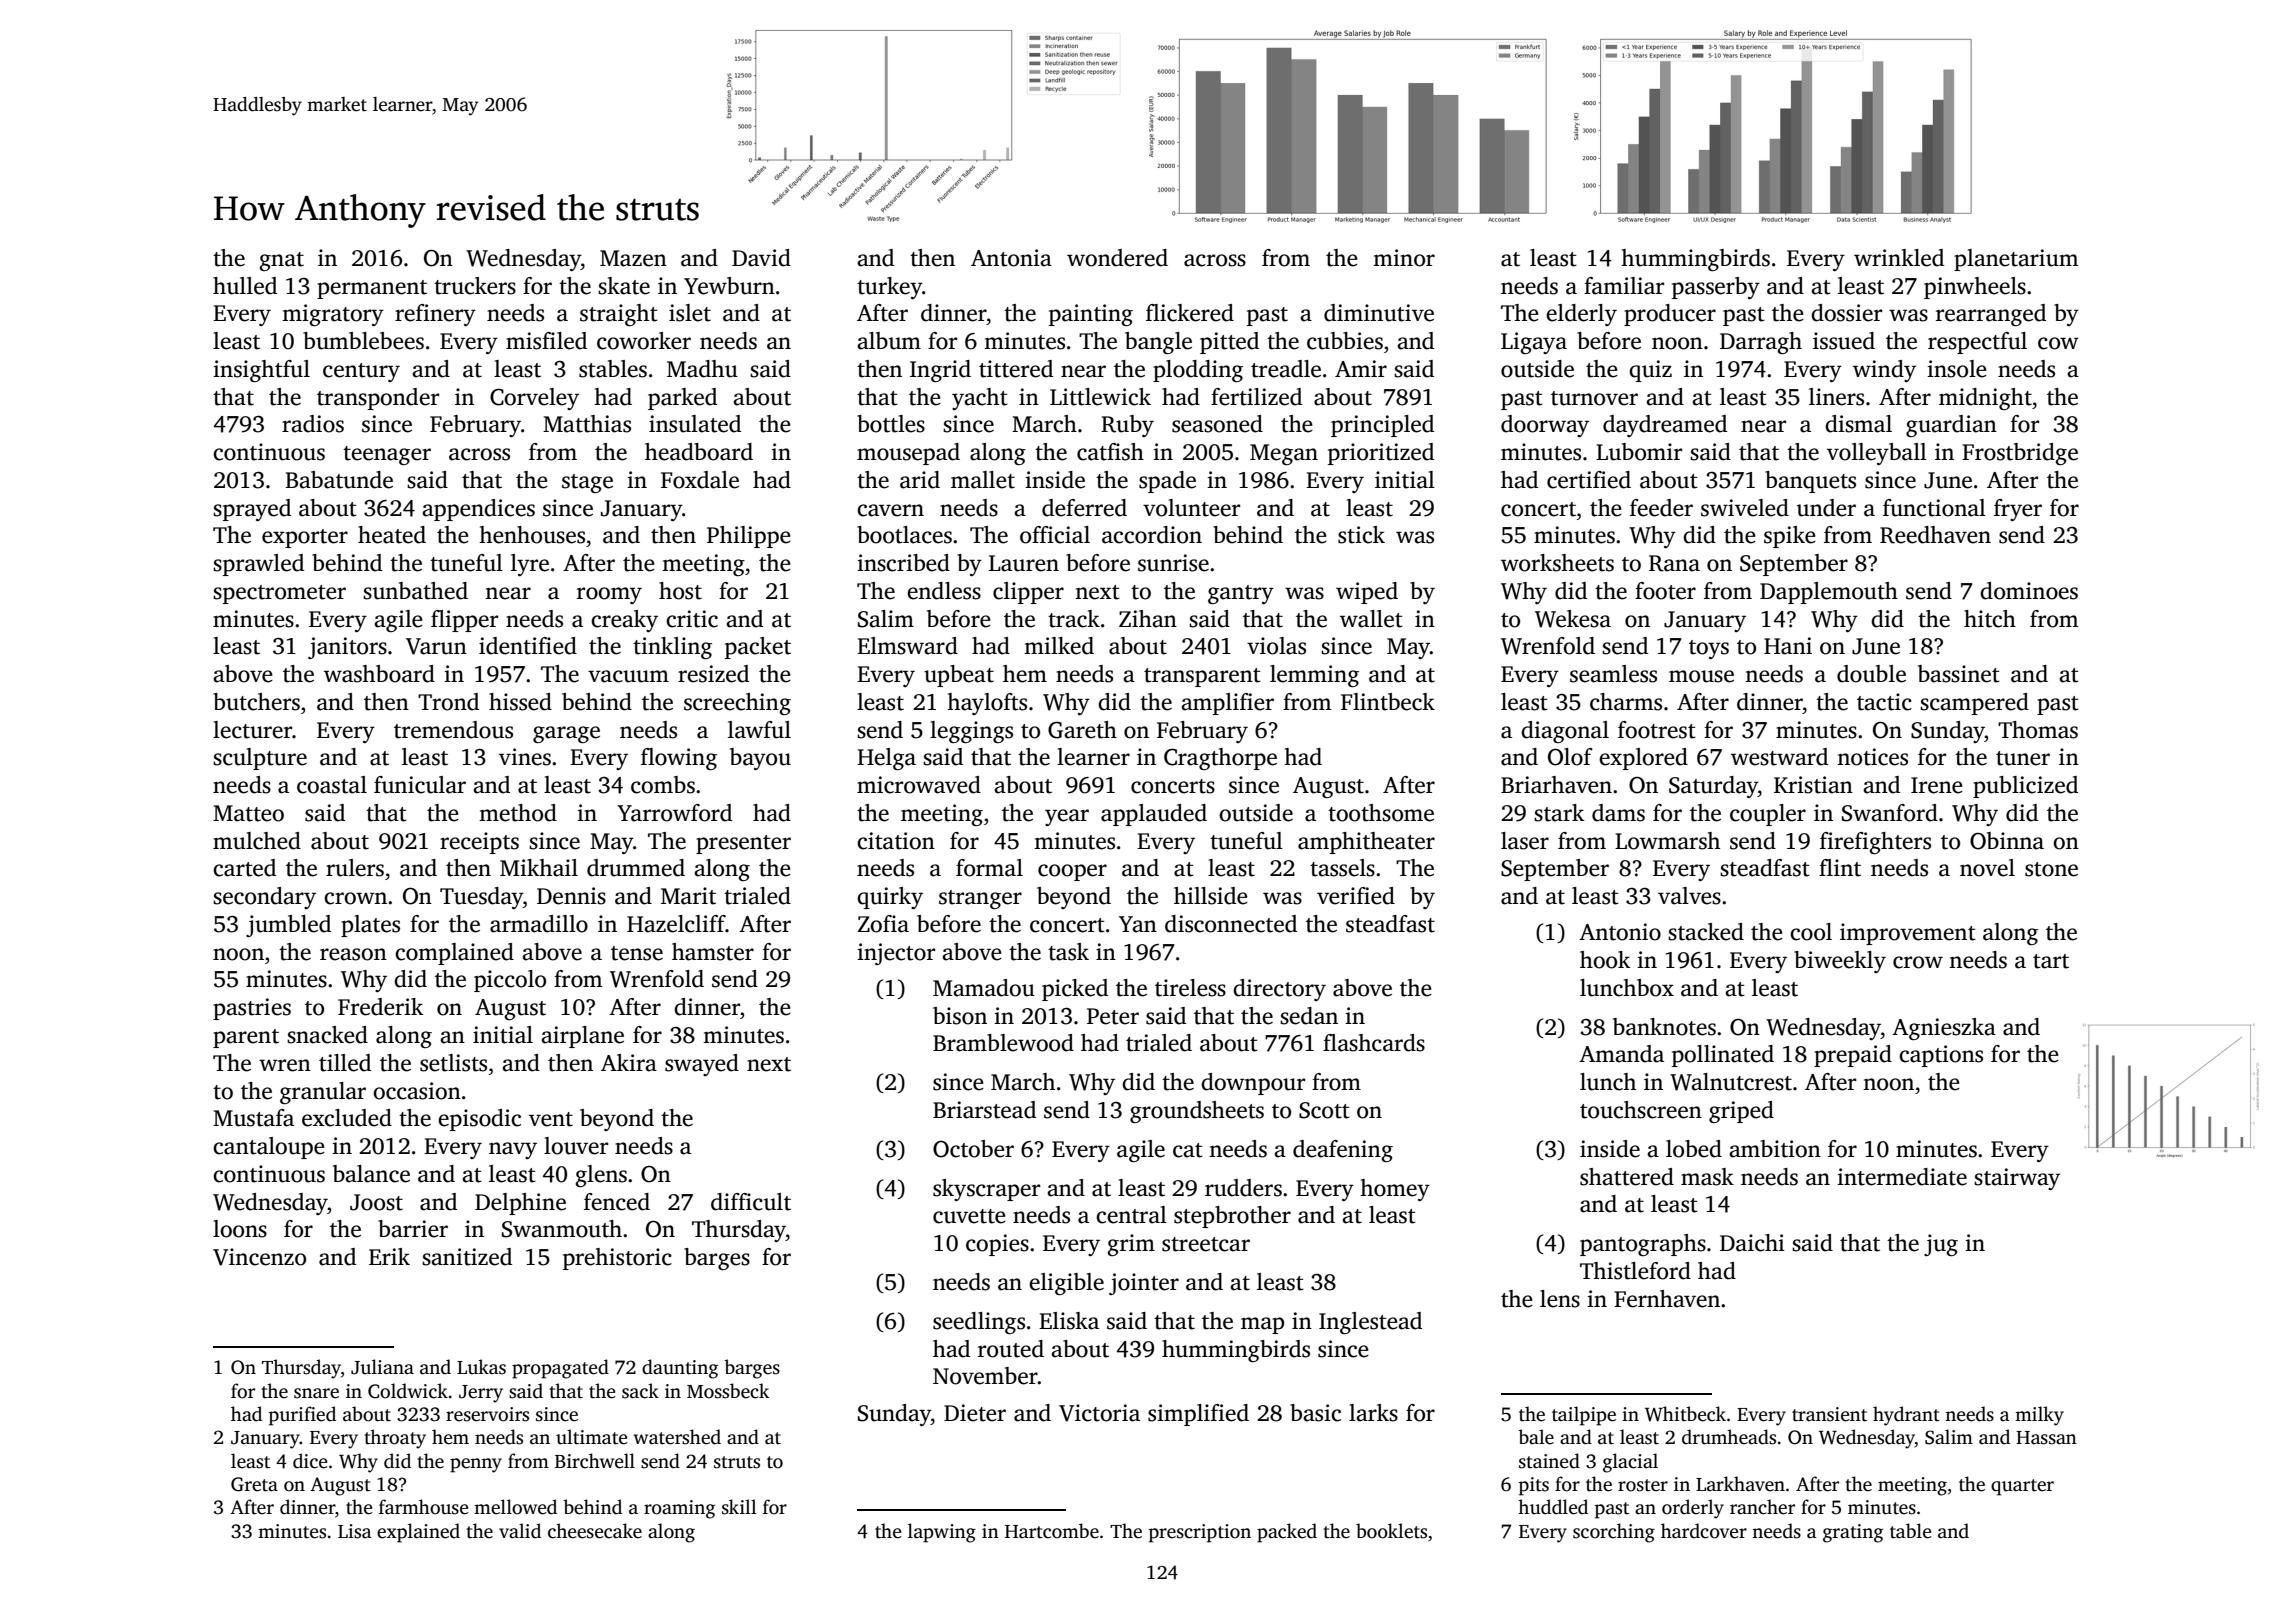  What do you see at coordinates (2051, 961) in the page?
I see `tart` at bounding box center [2051, 961].
